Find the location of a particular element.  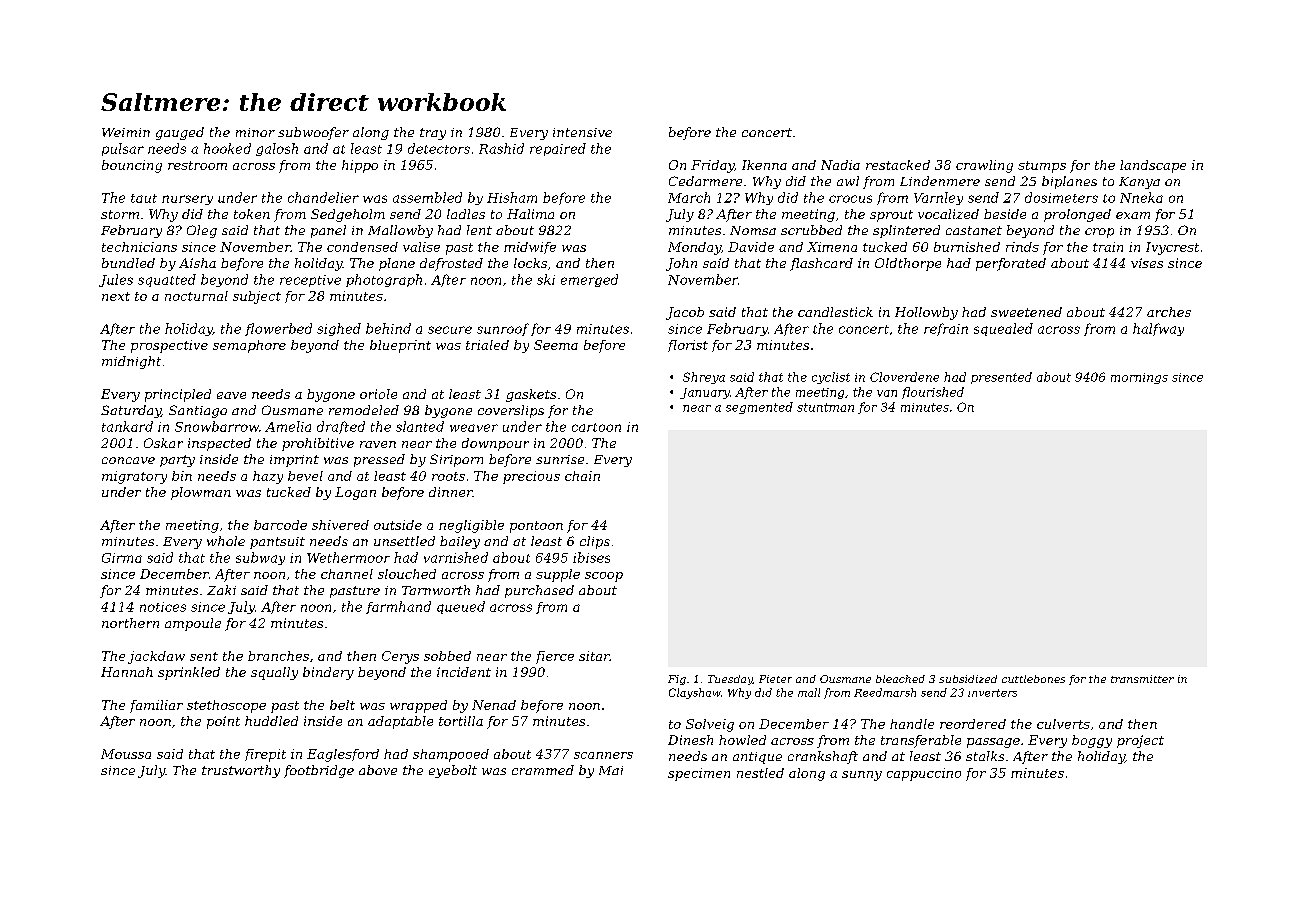

bleached is located at coordinates (900, 679).
